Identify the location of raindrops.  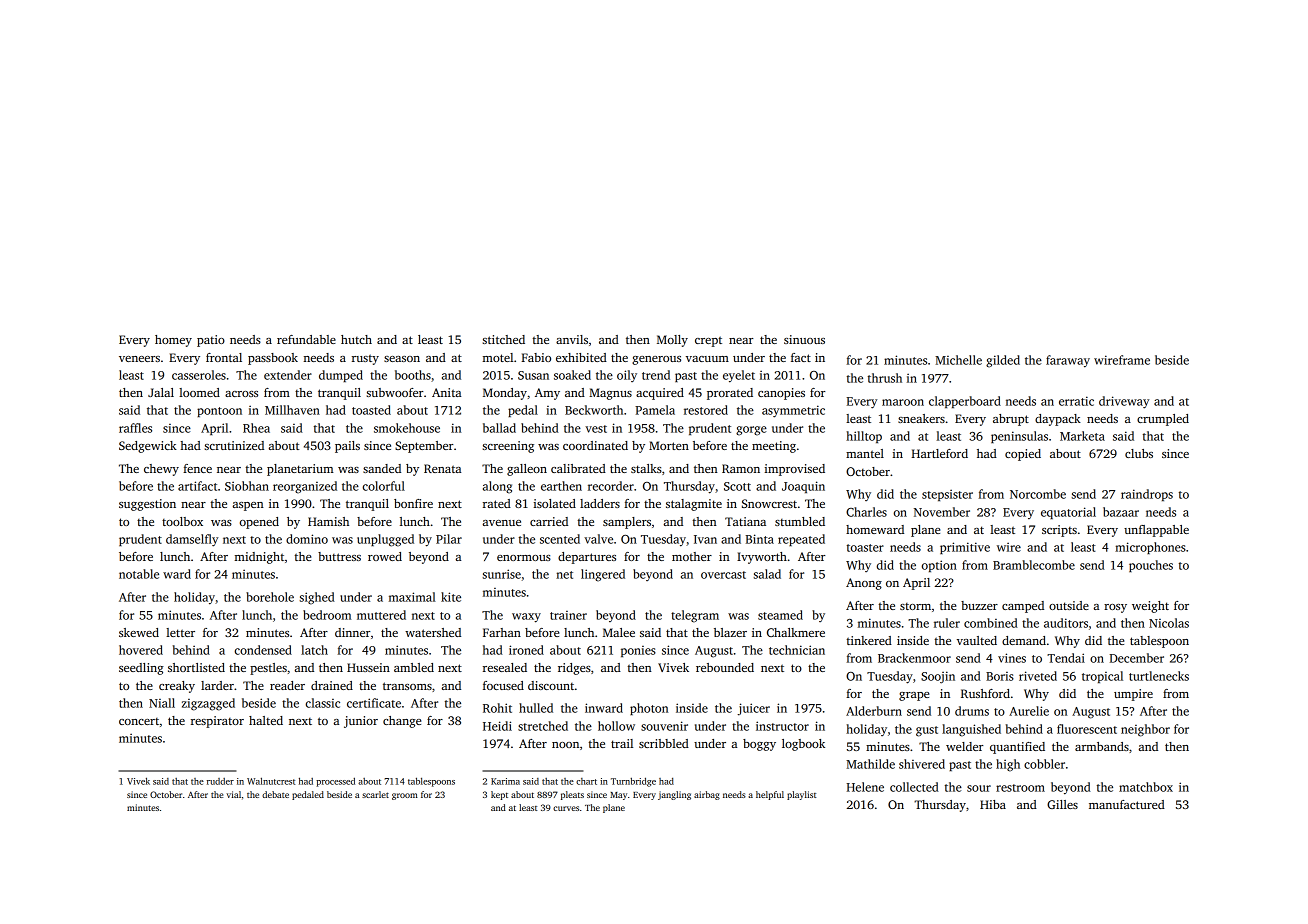
(1147, 495).
